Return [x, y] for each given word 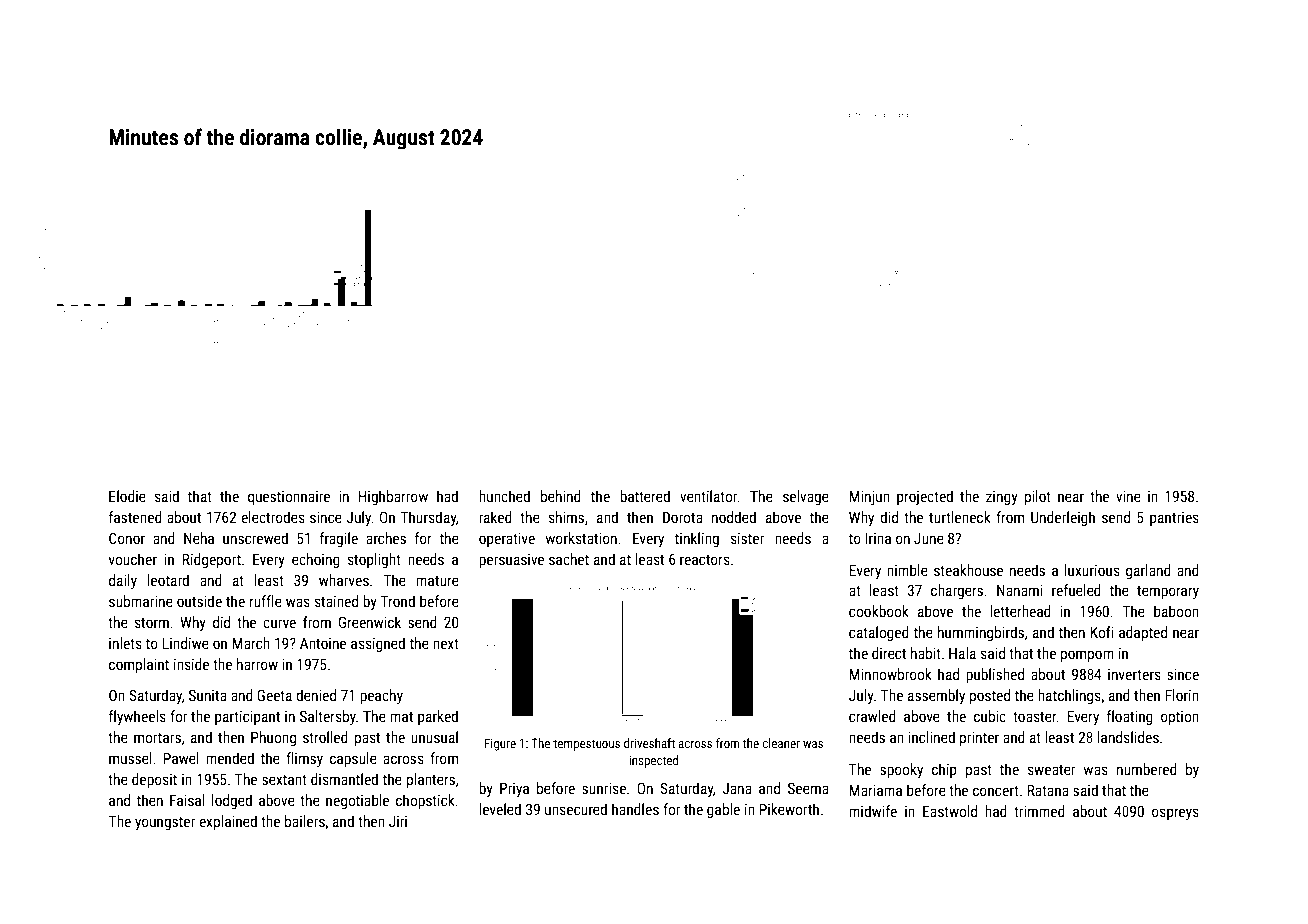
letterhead [1020, 611]
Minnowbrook [891, 674]
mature [437, 581]
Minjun [870, 497]
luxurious [1092, 570]
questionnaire [289, 498]
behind [561, 496]
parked [438, 717]
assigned [378, 644]
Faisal [187, 800]
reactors [705, 560]
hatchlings [1069, 696]
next [446, 644]
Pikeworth [789, 809]
